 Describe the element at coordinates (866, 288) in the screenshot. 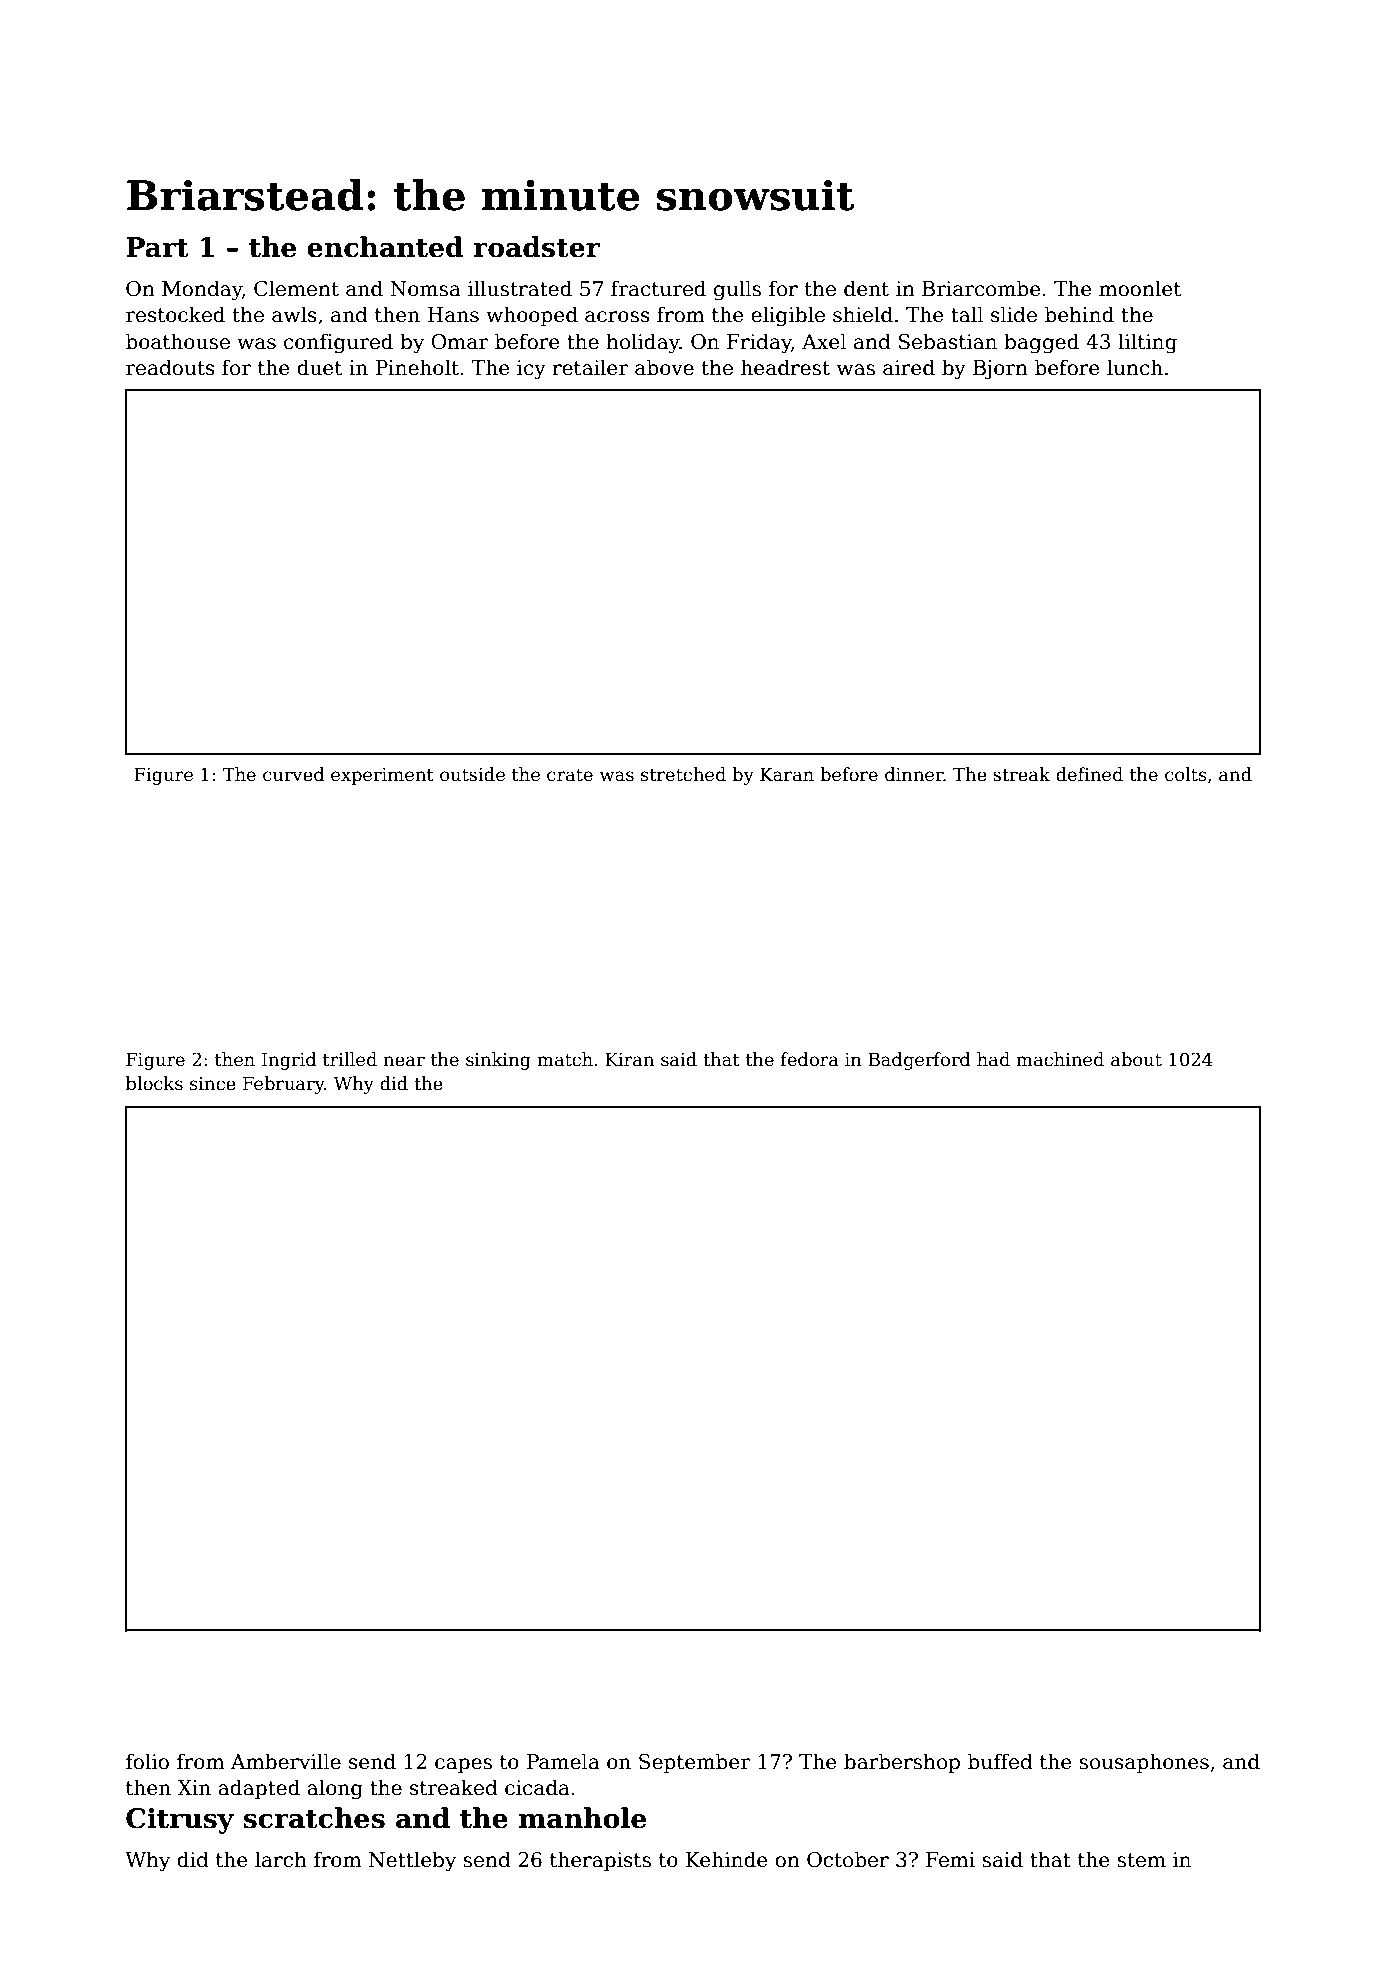

I see `dent` at that location.
